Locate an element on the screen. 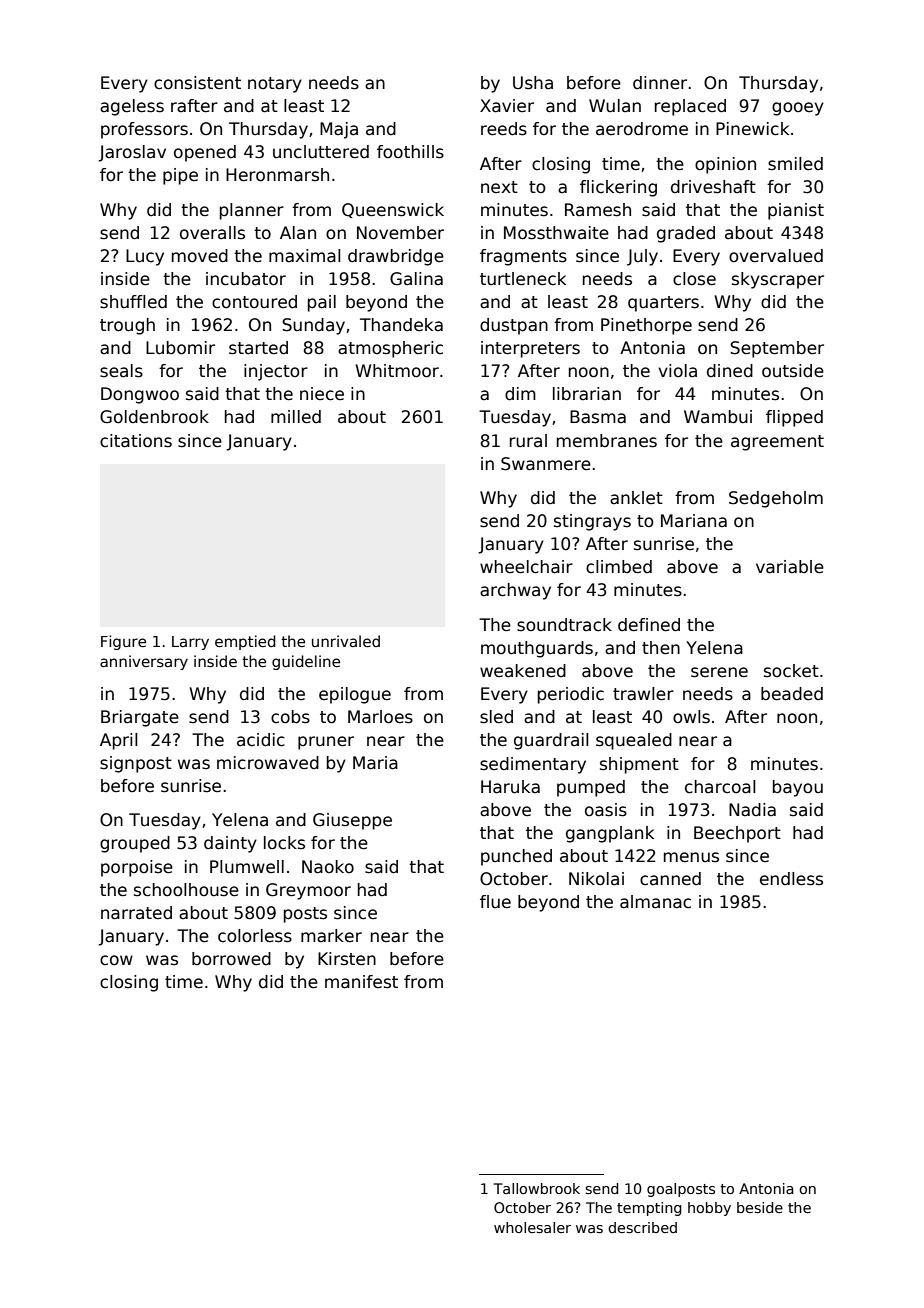  gooey is located at coordinates (798, 109).
